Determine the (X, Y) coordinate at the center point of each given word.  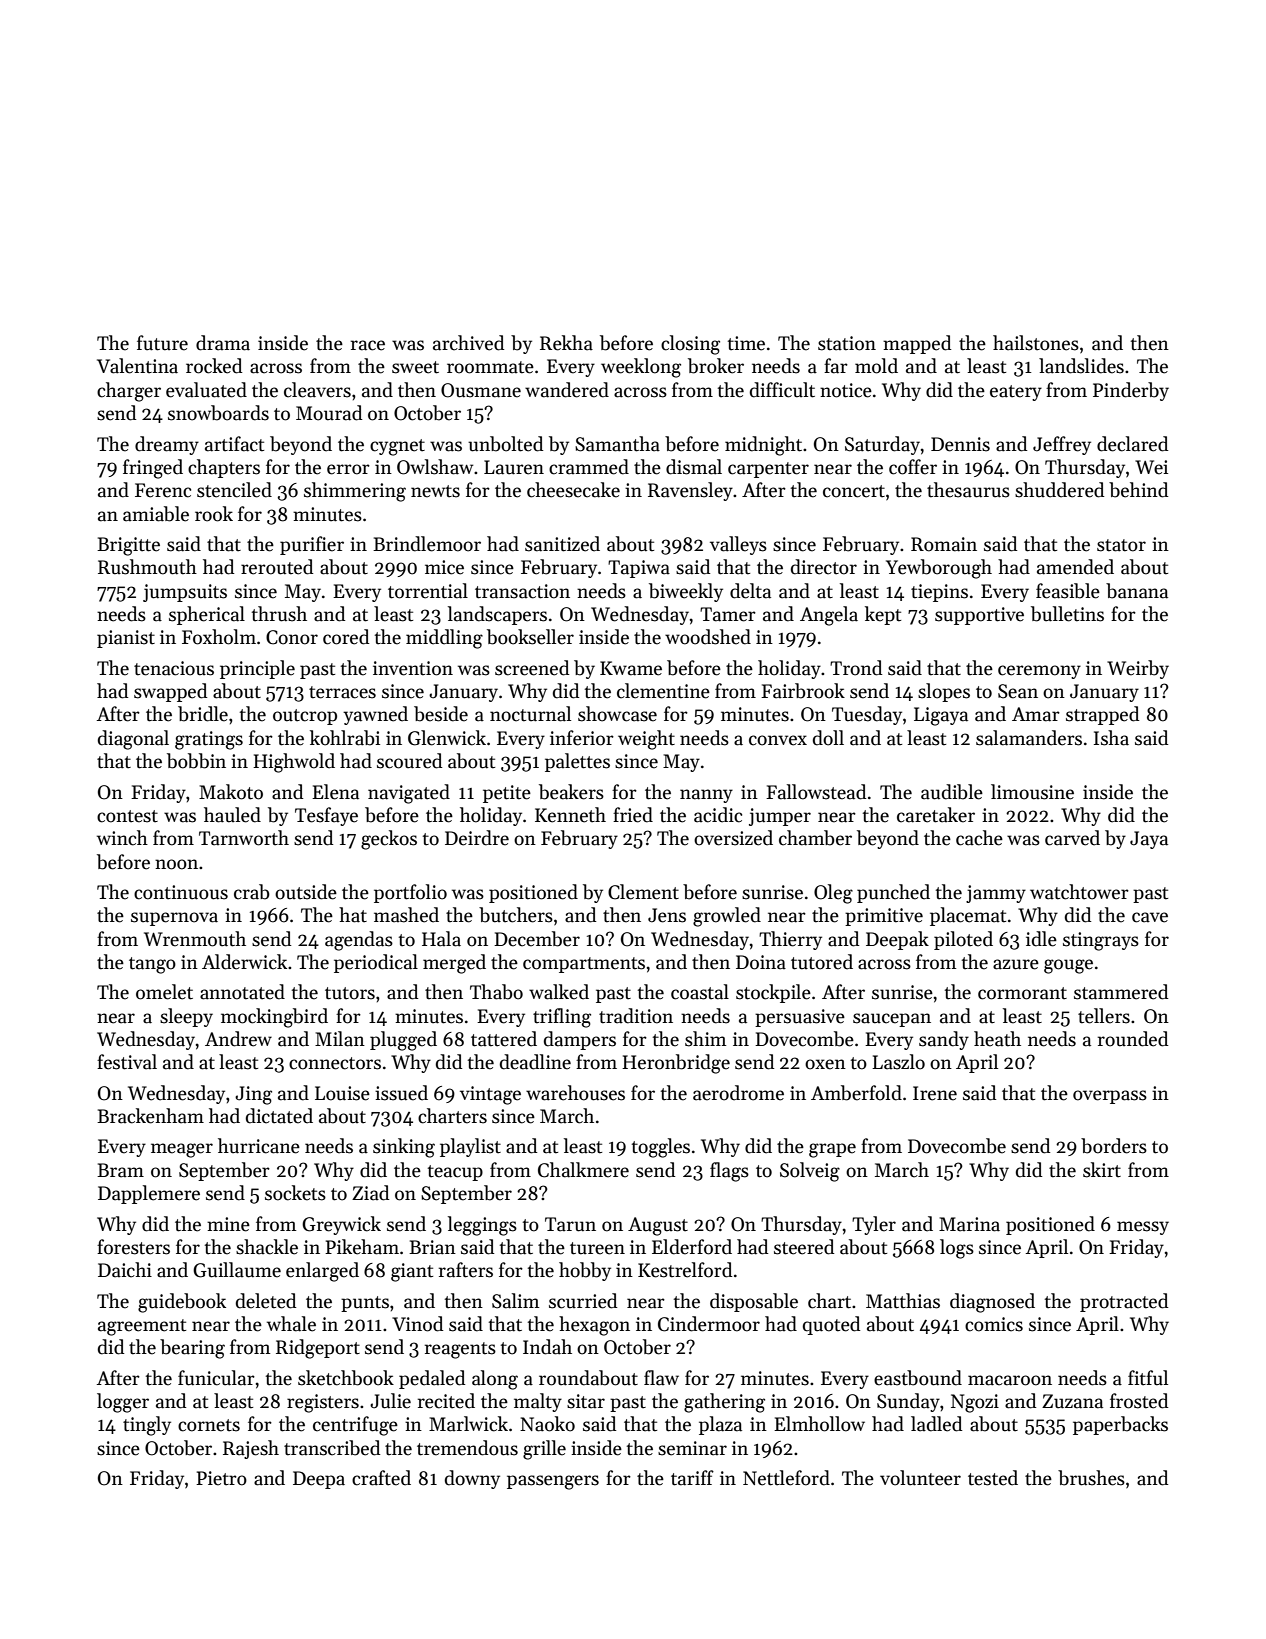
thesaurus (968, 490)
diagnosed (992, 1303)
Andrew (238, 1039)
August (658, 1226)
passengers (553, 1482)
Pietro (221, 1478)
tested (993, 1478)
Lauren (514, 467)
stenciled (234, 490)
